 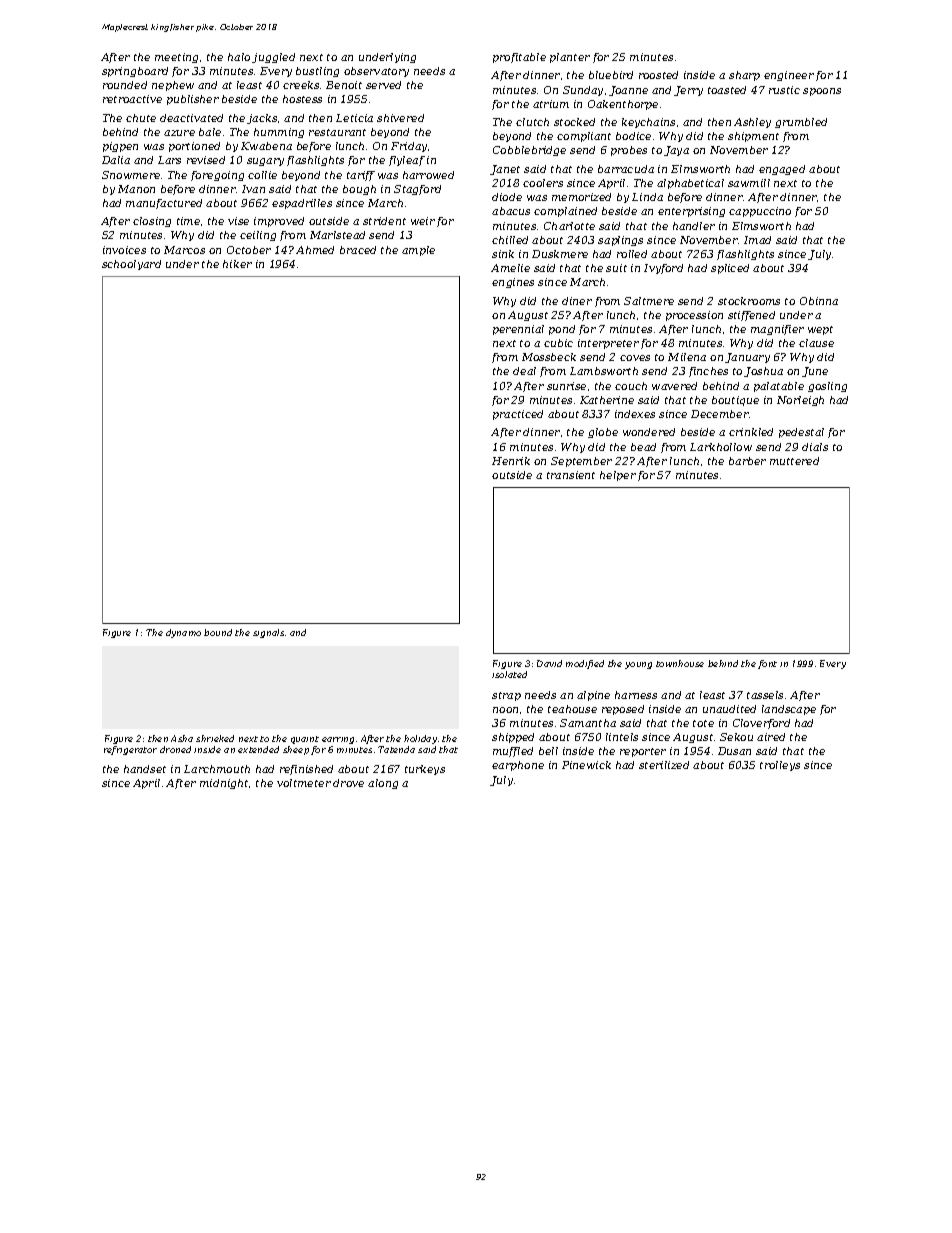 I want to click on dynamo, so click(x=183, y=633).
